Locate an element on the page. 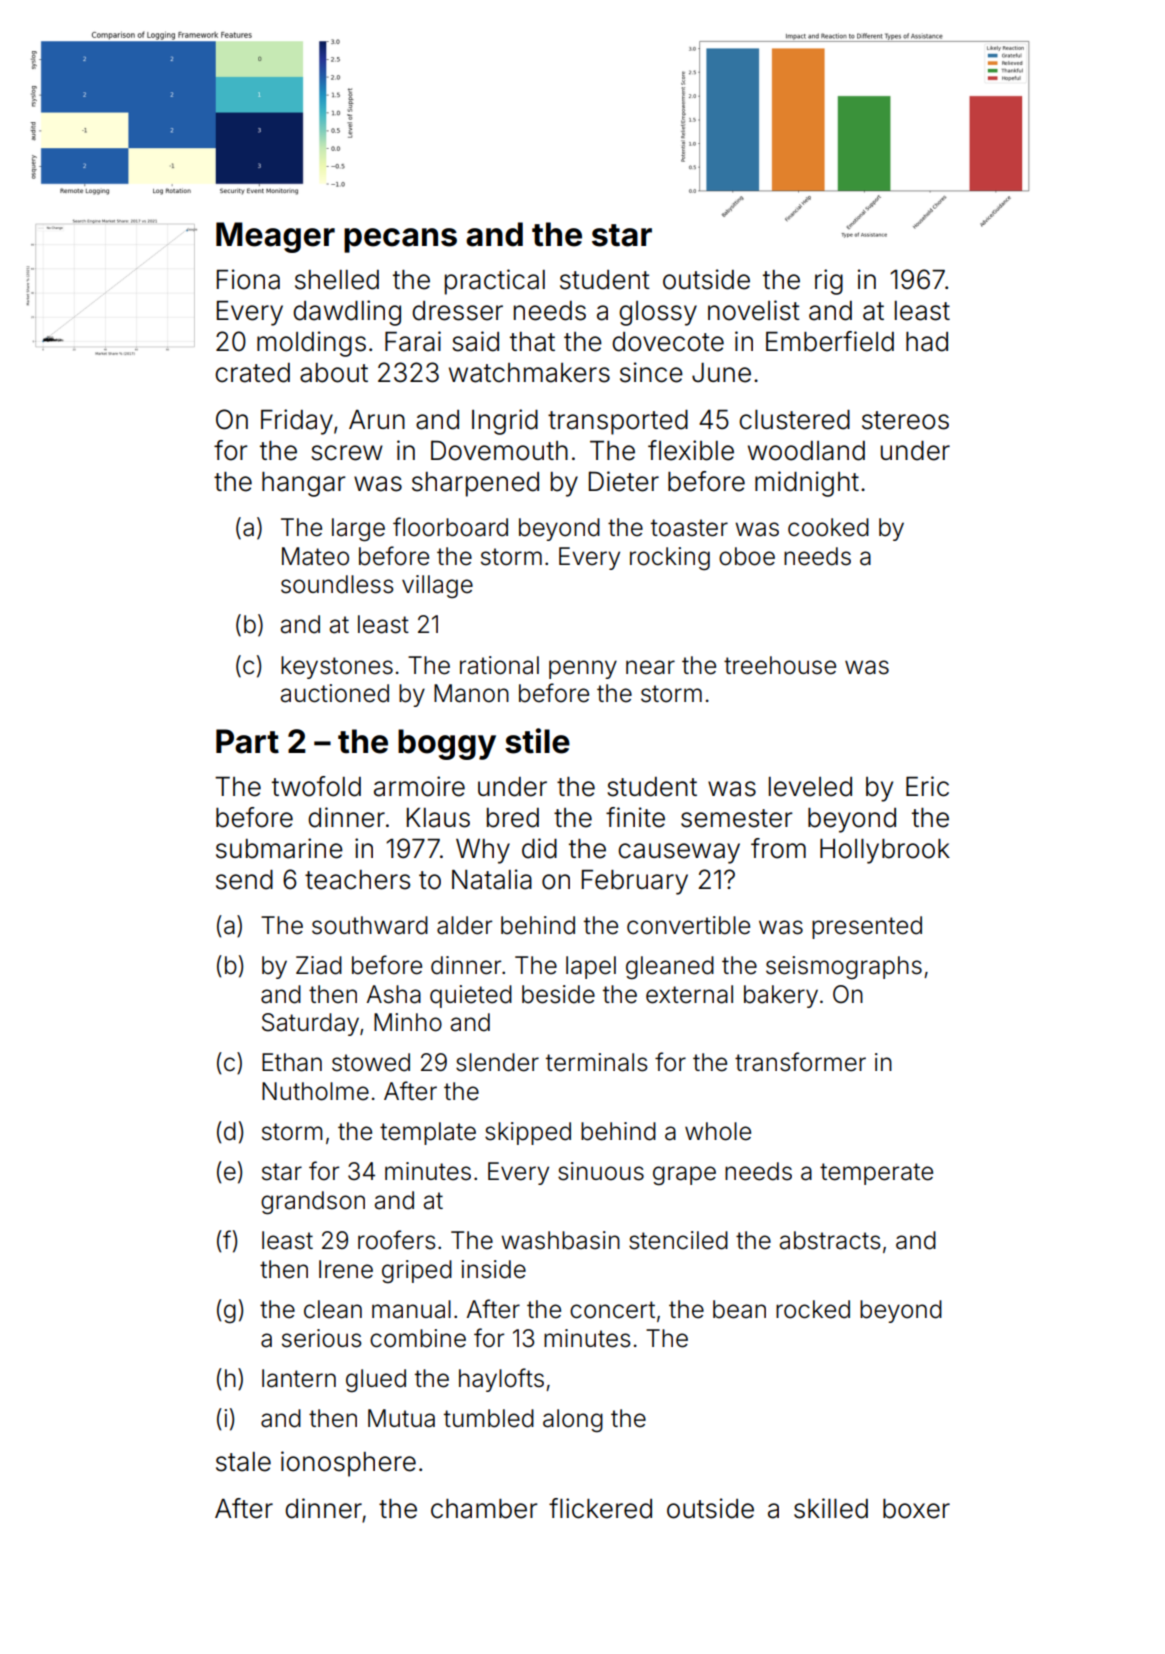  lapel is located at coordinates (591, 967).
